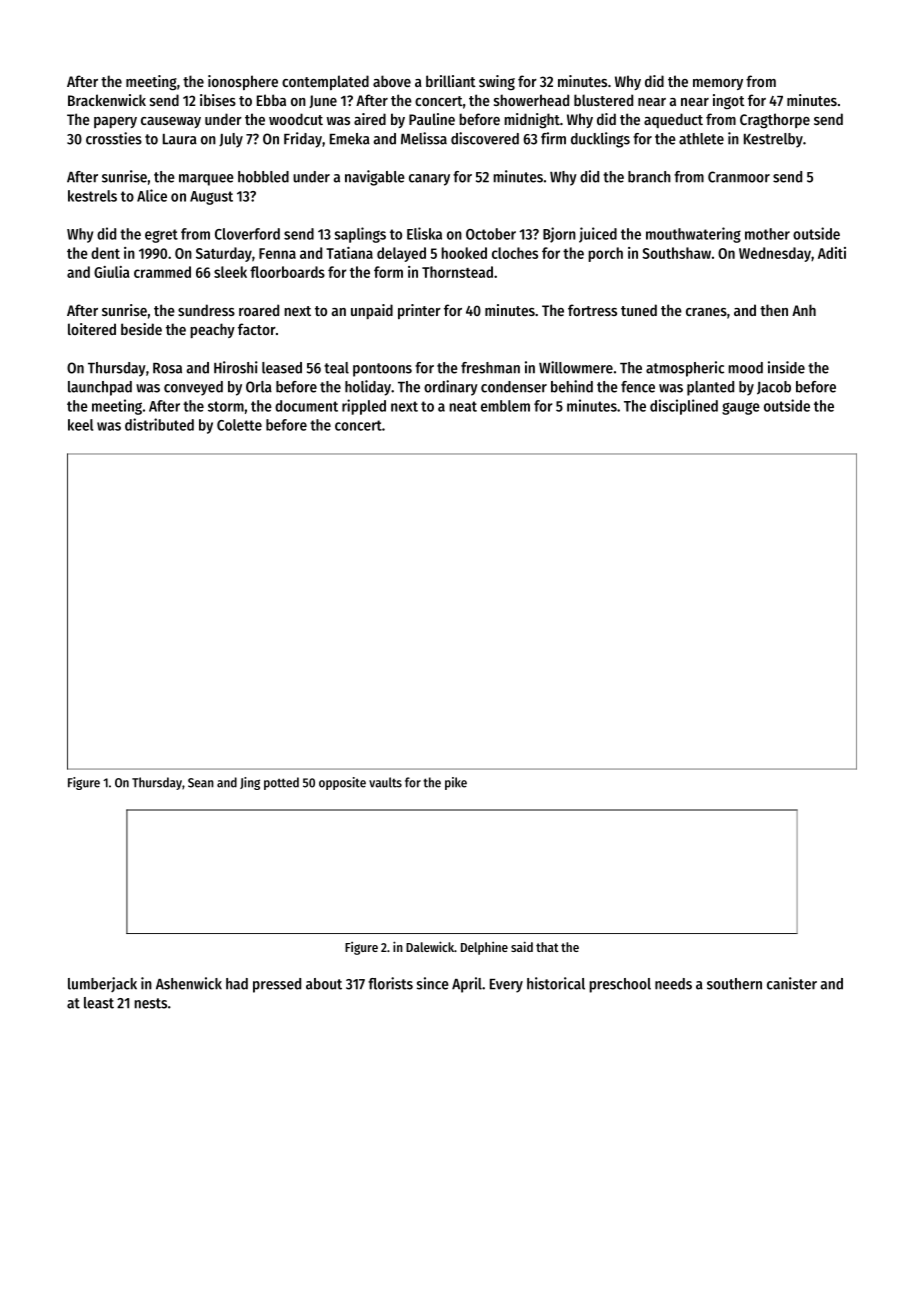 This screenshot has width=924, height=1308. What do you see at coordinates (706, 312) in the screenshot?
I see `cranes` at bounding box center [706, 312].
